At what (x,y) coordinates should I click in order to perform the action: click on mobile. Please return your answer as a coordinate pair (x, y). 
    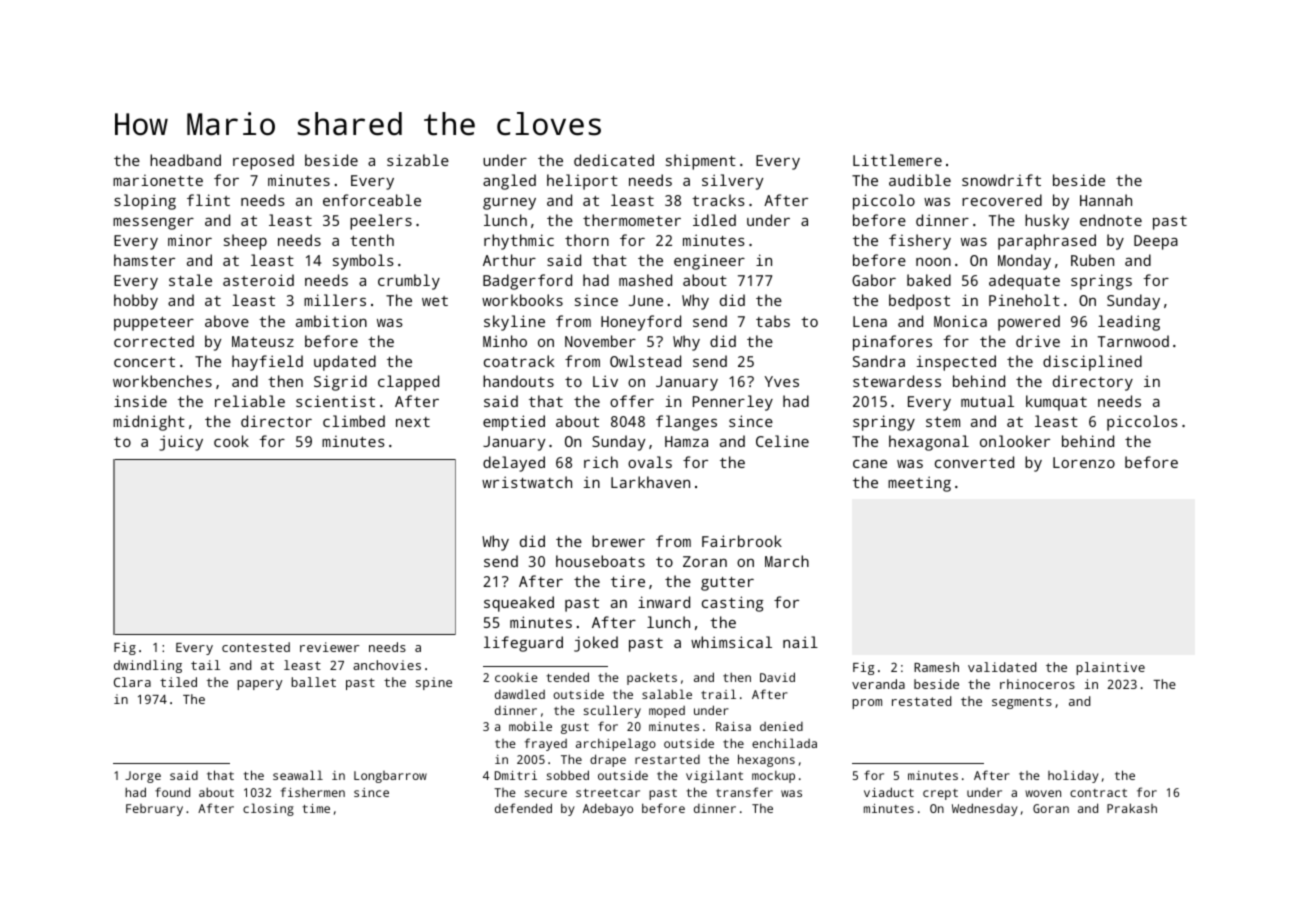
    Looking at the image, I should click on (530, 726).
